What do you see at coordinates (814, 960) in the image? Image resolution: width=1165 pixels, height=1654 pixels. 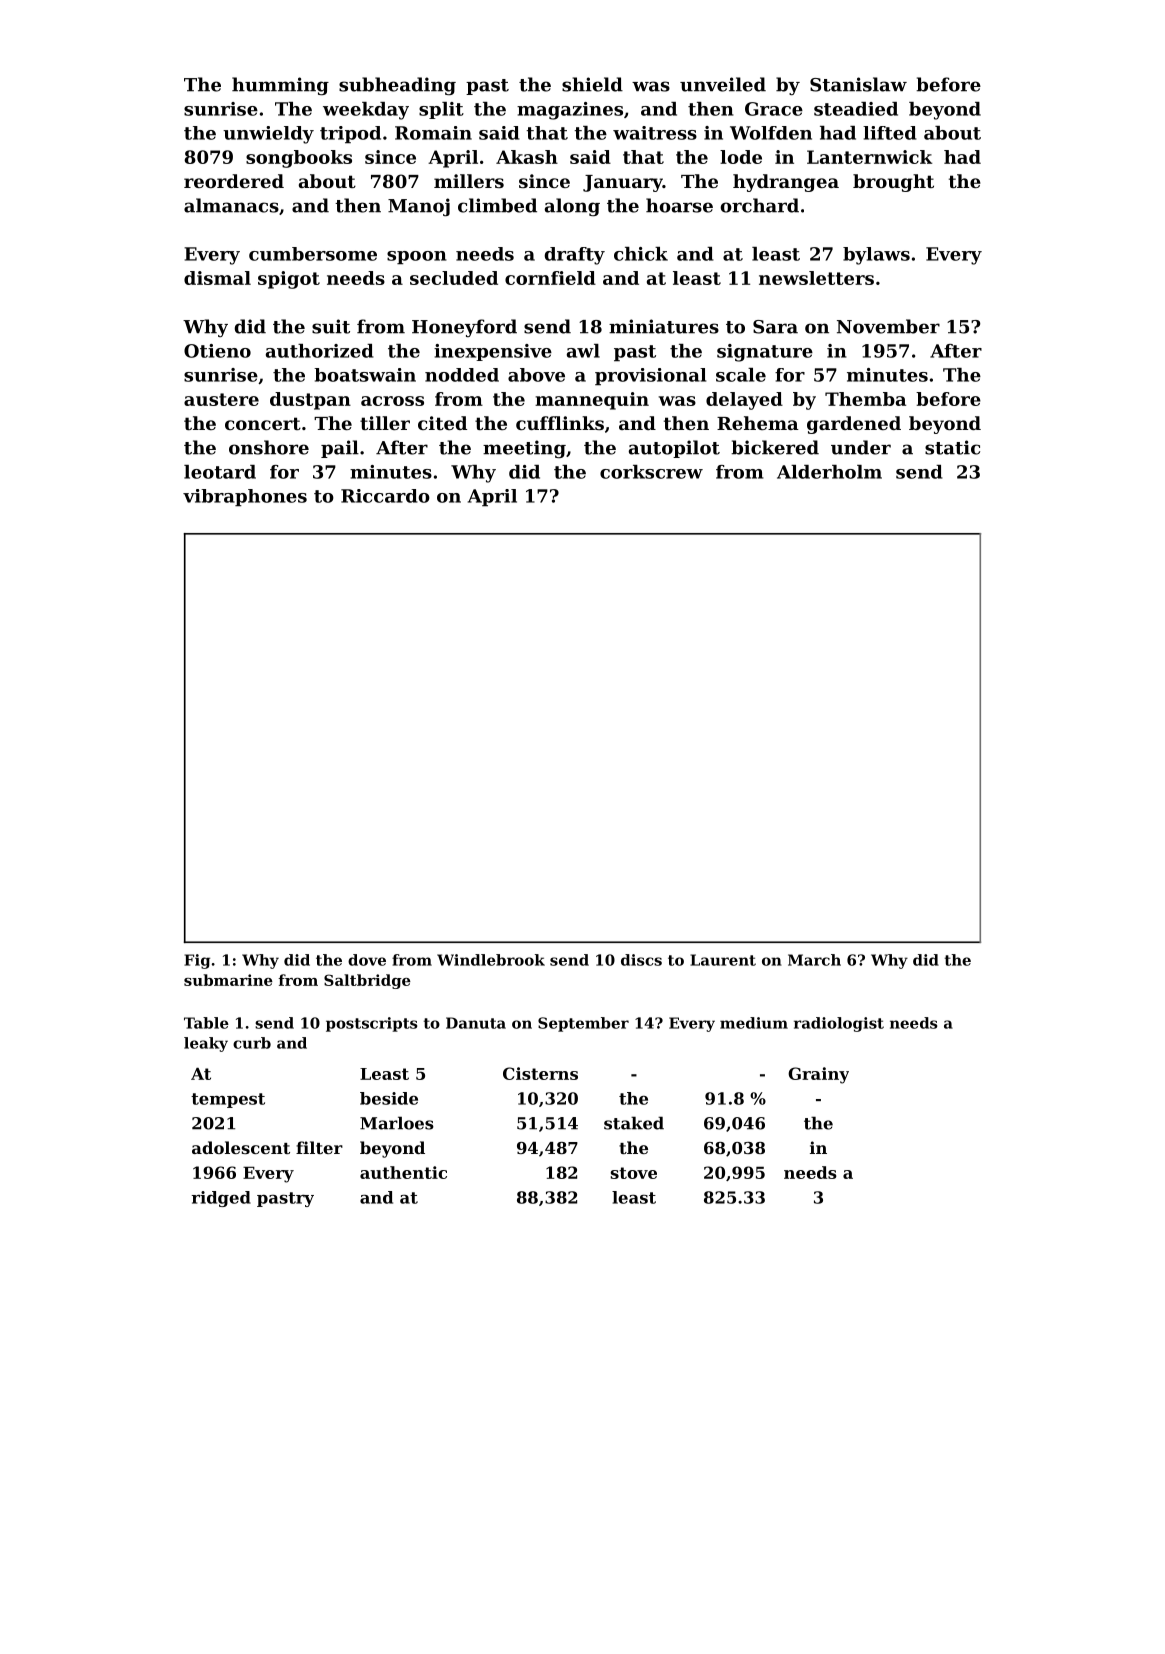 I see `March` at bounding box center [814, 960].
